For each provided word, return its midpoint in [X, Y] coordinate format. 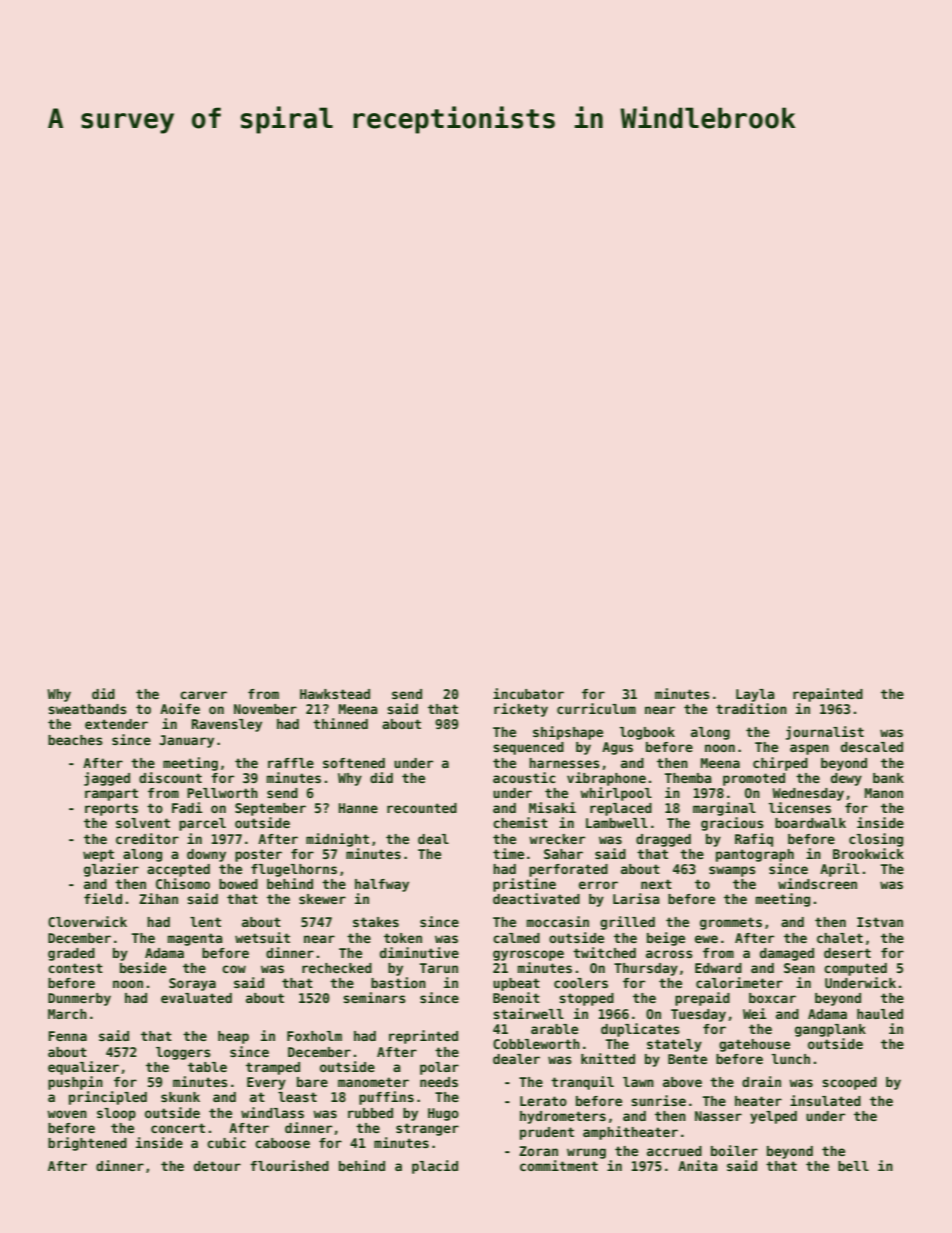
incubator [528, 693]
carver [203, 695]
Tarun [439, 968]
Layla [755, 695]
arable [554, 1029]
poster [258, 855]
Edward [718, 968]
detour [217, 1166]
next [656, 884]
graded [71, 954]
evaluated [196, 998]
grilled [627, 923]
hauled [880, 1014]
